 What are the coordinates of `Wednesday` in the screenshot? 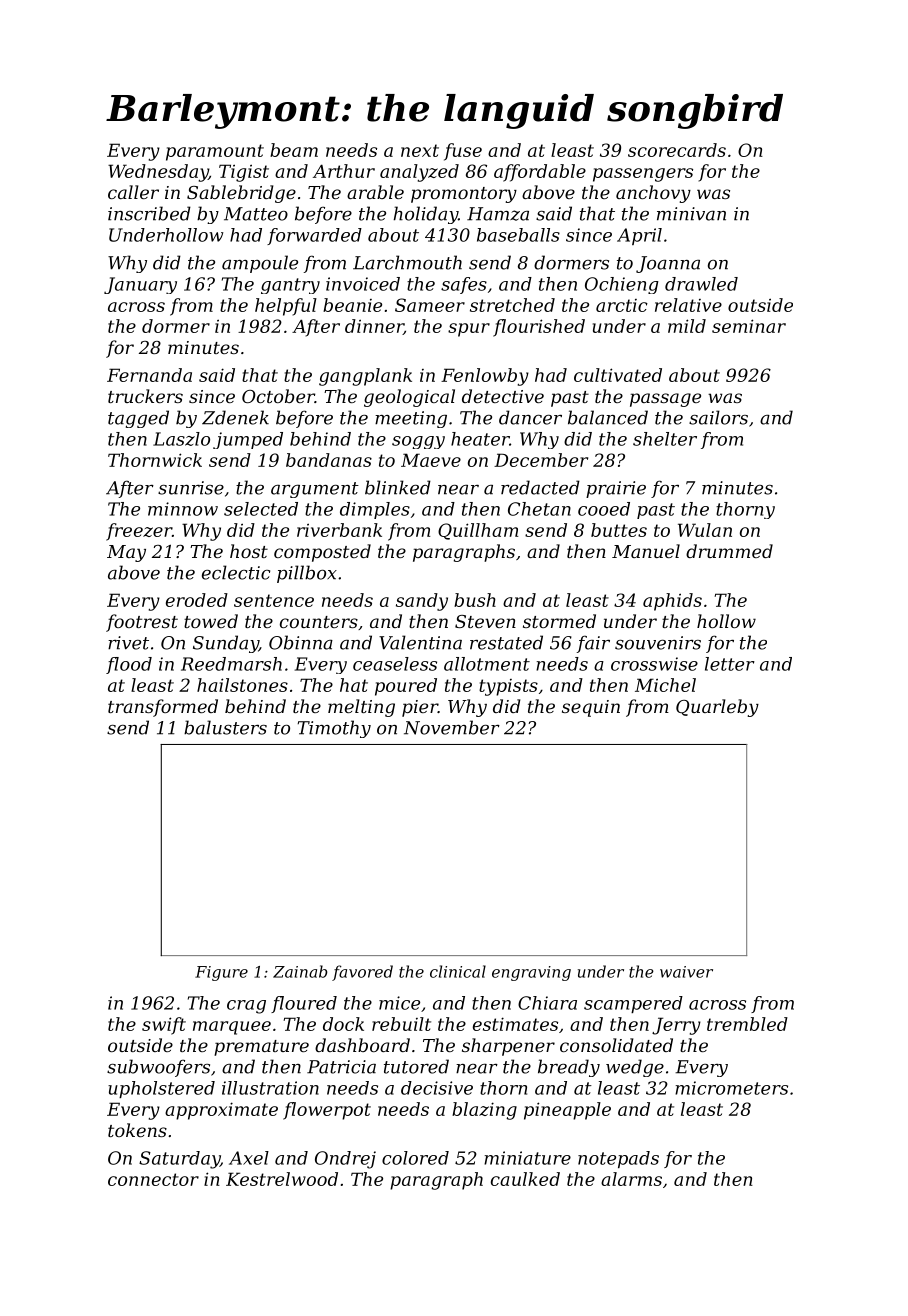 It's located at (158, 173).
